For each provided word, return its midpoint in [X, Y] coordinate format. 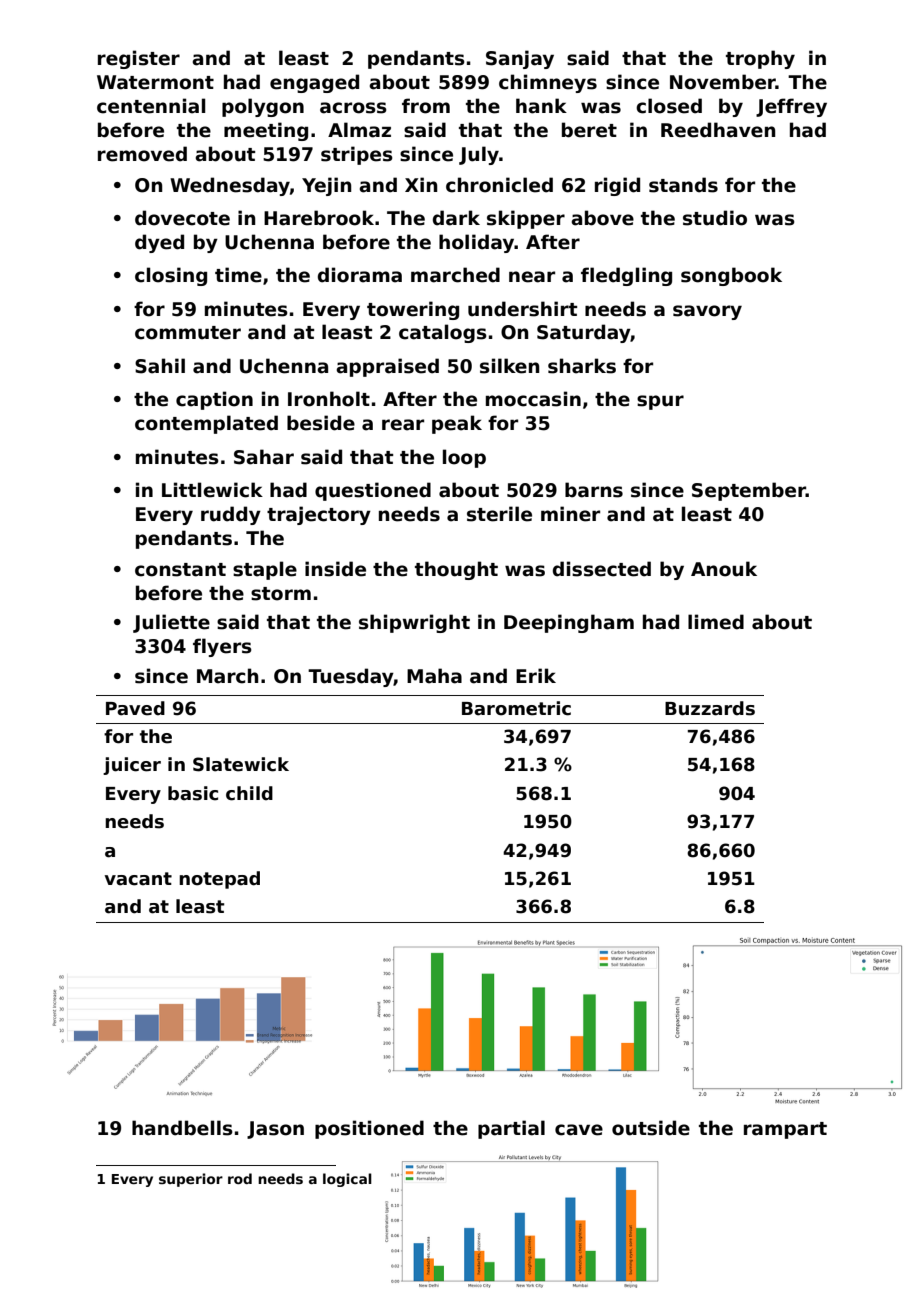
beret [589, 130]
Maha [434, 676]
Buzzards [710, 708]
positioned [369, 1129]
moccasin [533, 399]
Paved [135, 708]
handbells [182, 1128]
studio [715, 218]
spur [660, 402]
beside [321, 423]
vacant [138, 879]
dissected [602, 569]
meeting [266, 131]
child [249, 793]
